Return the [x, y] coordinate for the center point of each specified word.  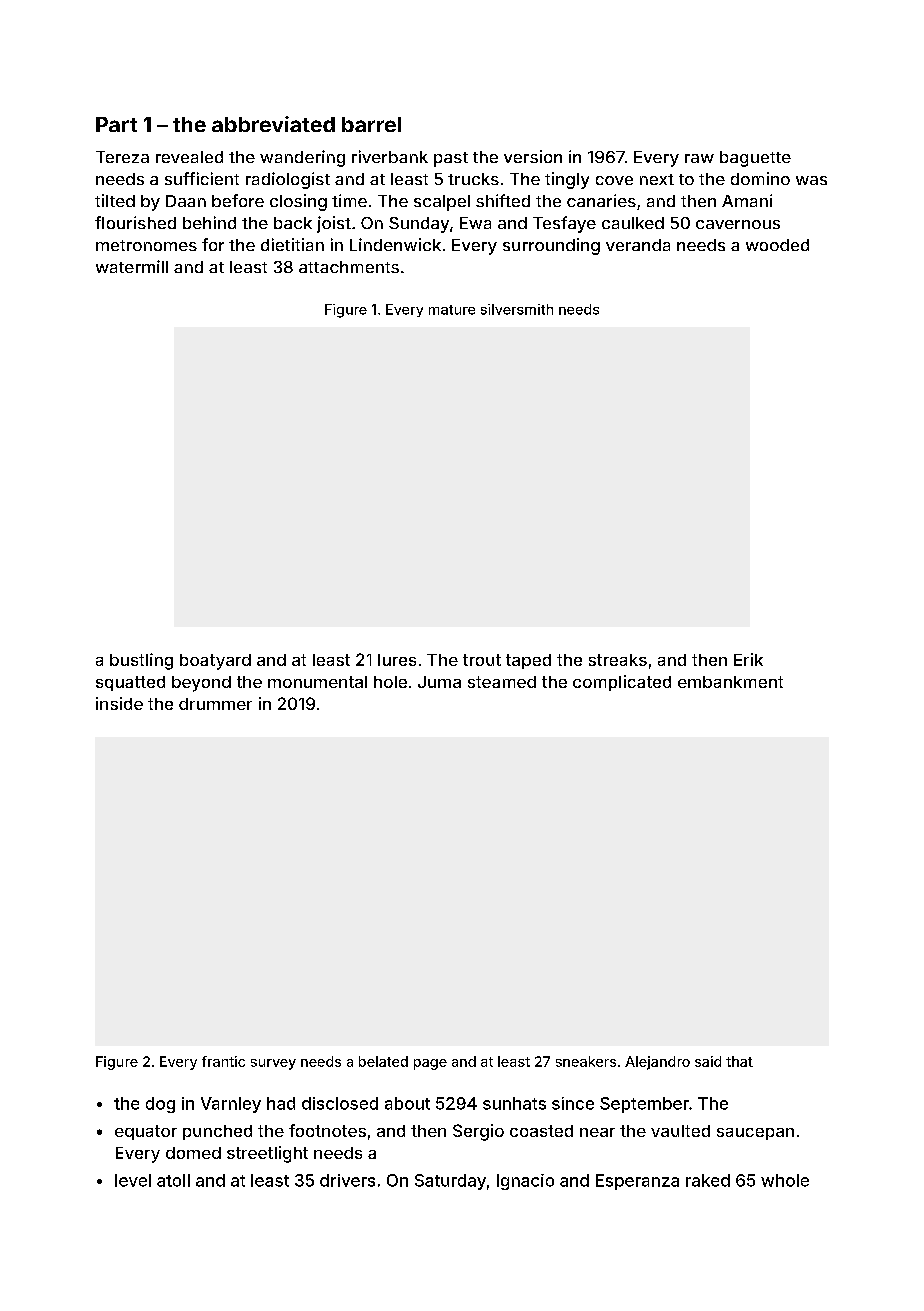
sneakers [586, 1061]
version [533, 156]
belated [383, 1061]
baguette [755, 159]
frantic [223, 1061]
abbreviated [273, 124]
